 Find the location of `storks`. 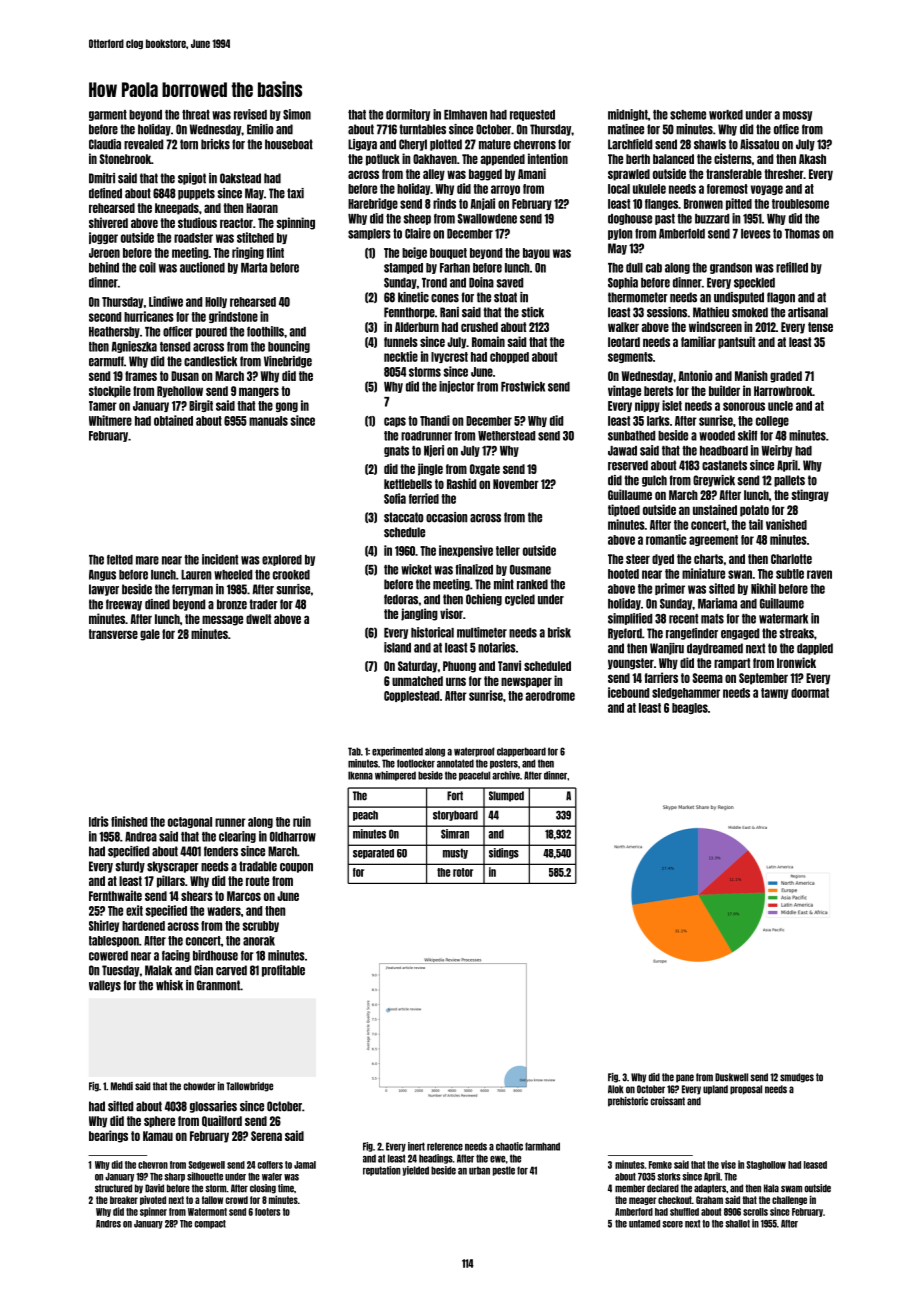

storks is located at coordinates (669, 1177).
